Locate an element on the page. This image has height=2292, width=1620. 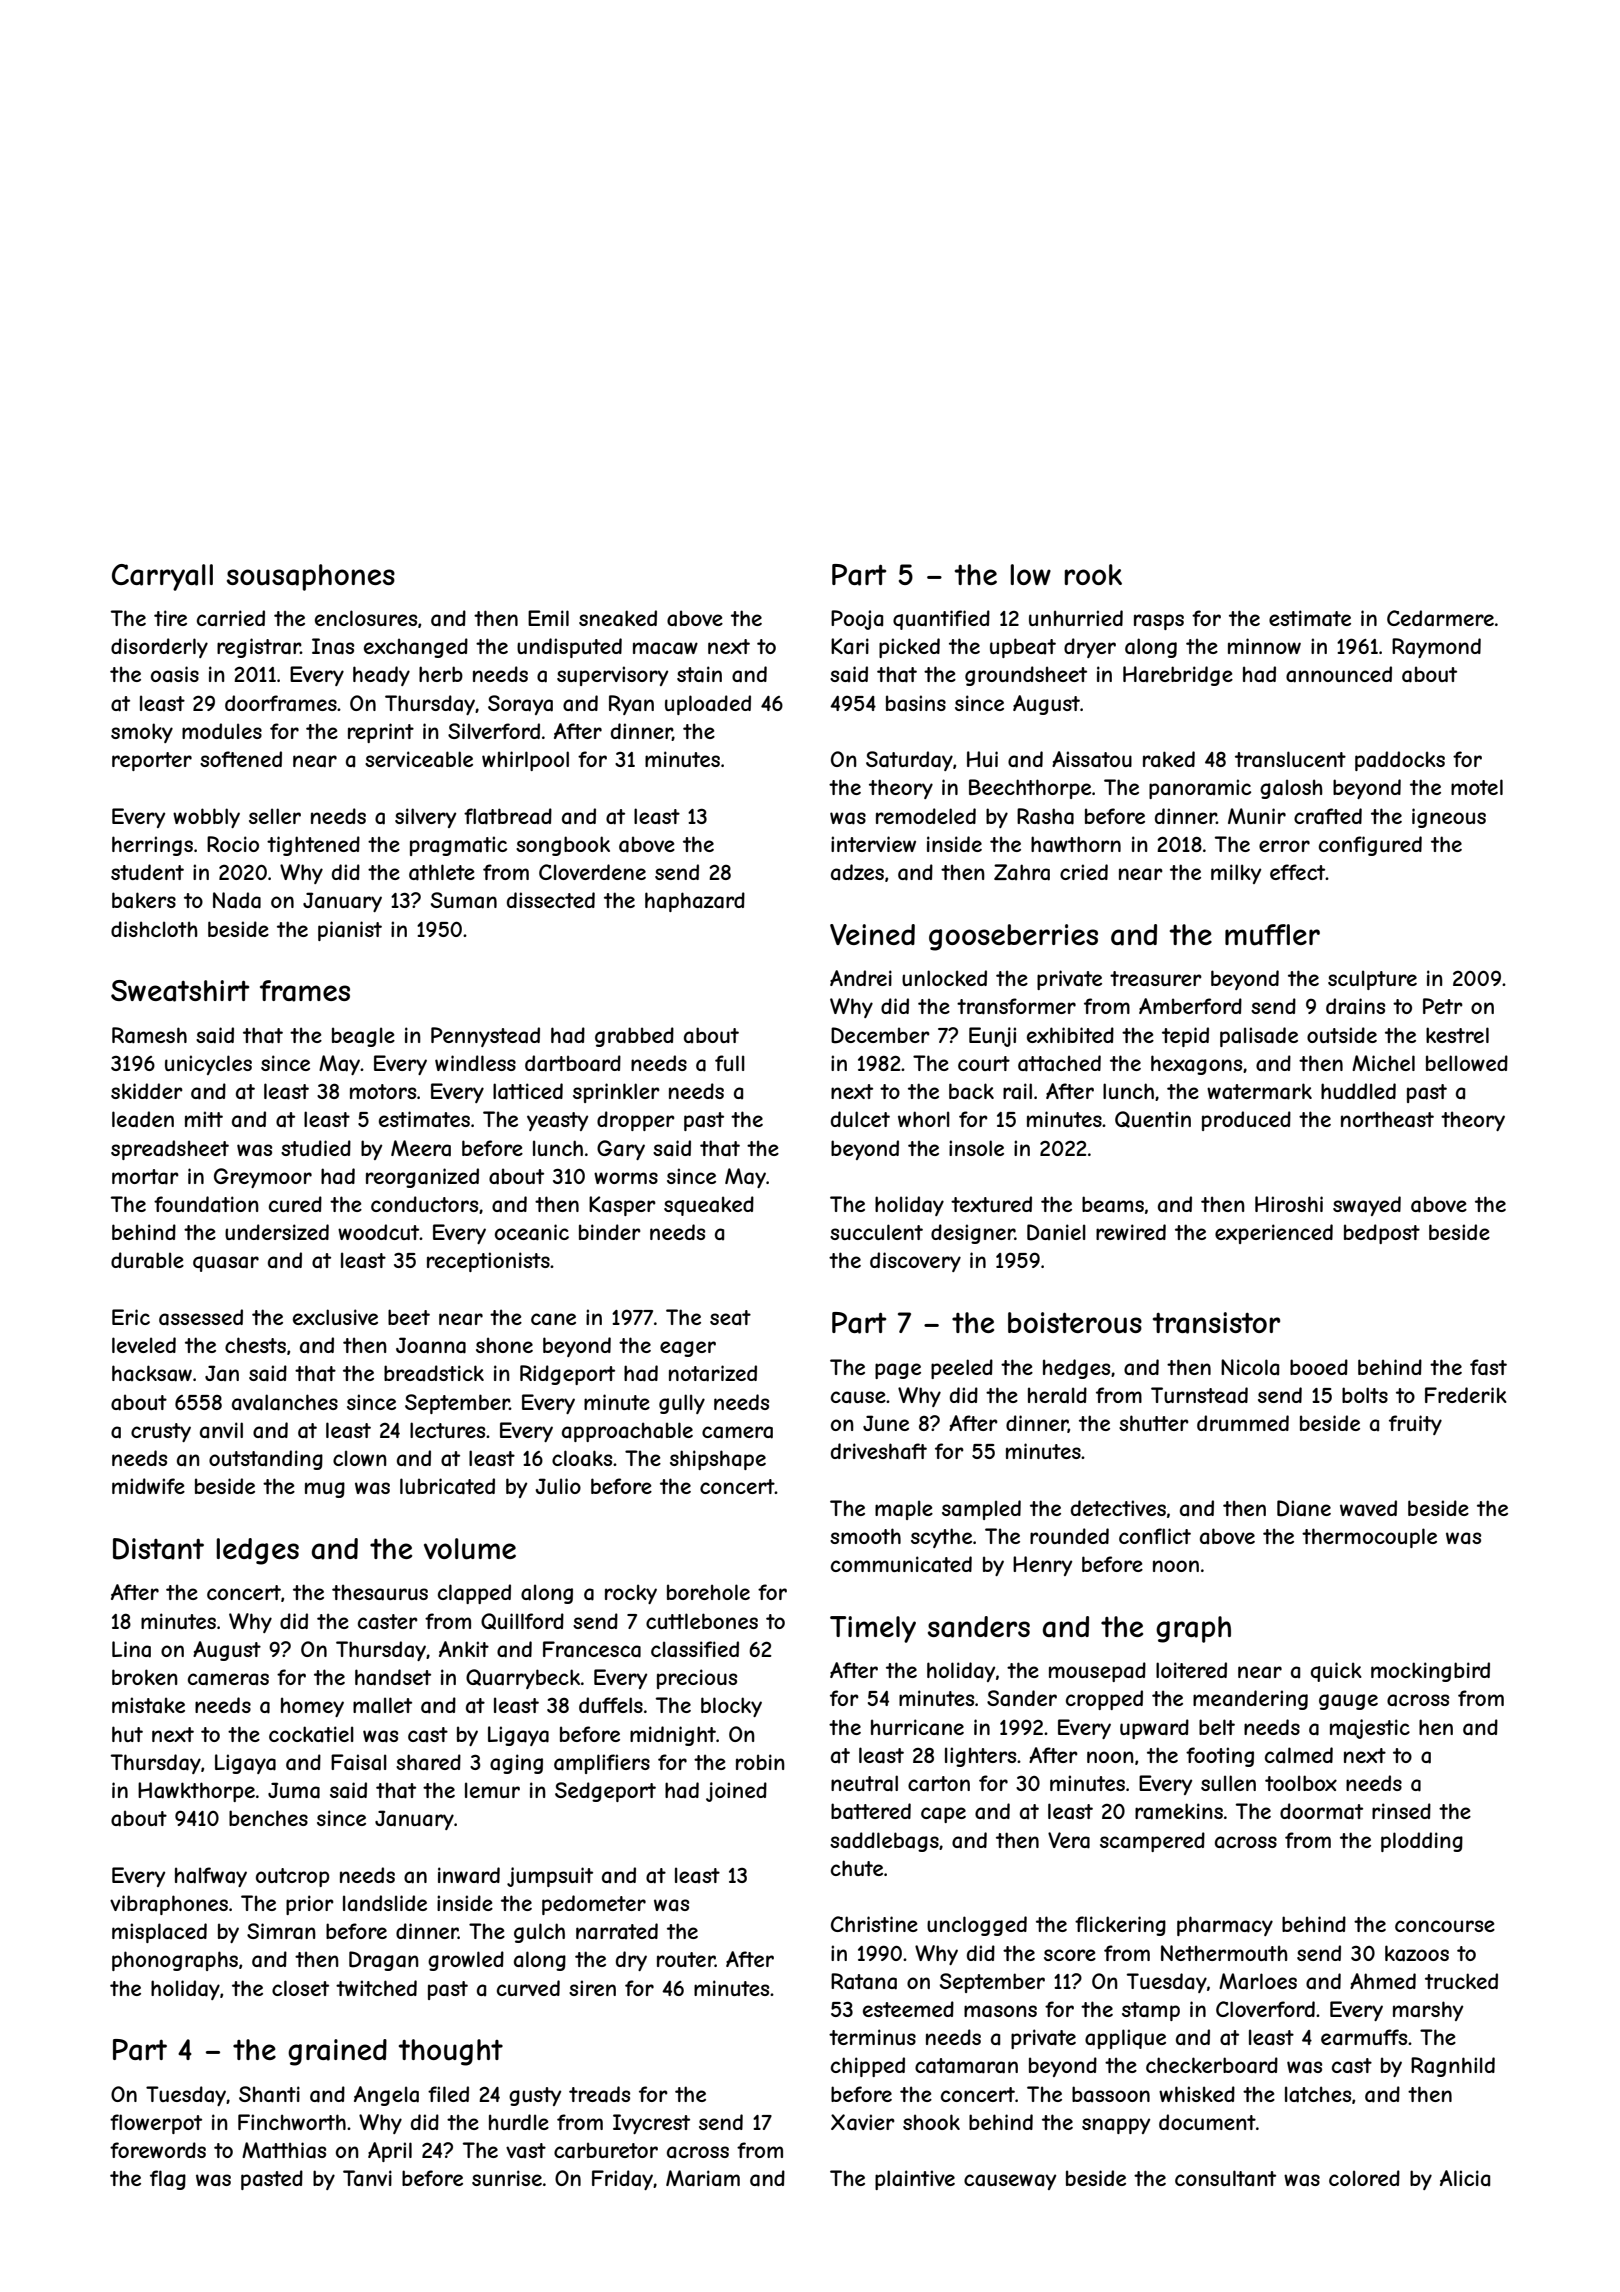
loitered is located at coordinates (1191, 1670).
